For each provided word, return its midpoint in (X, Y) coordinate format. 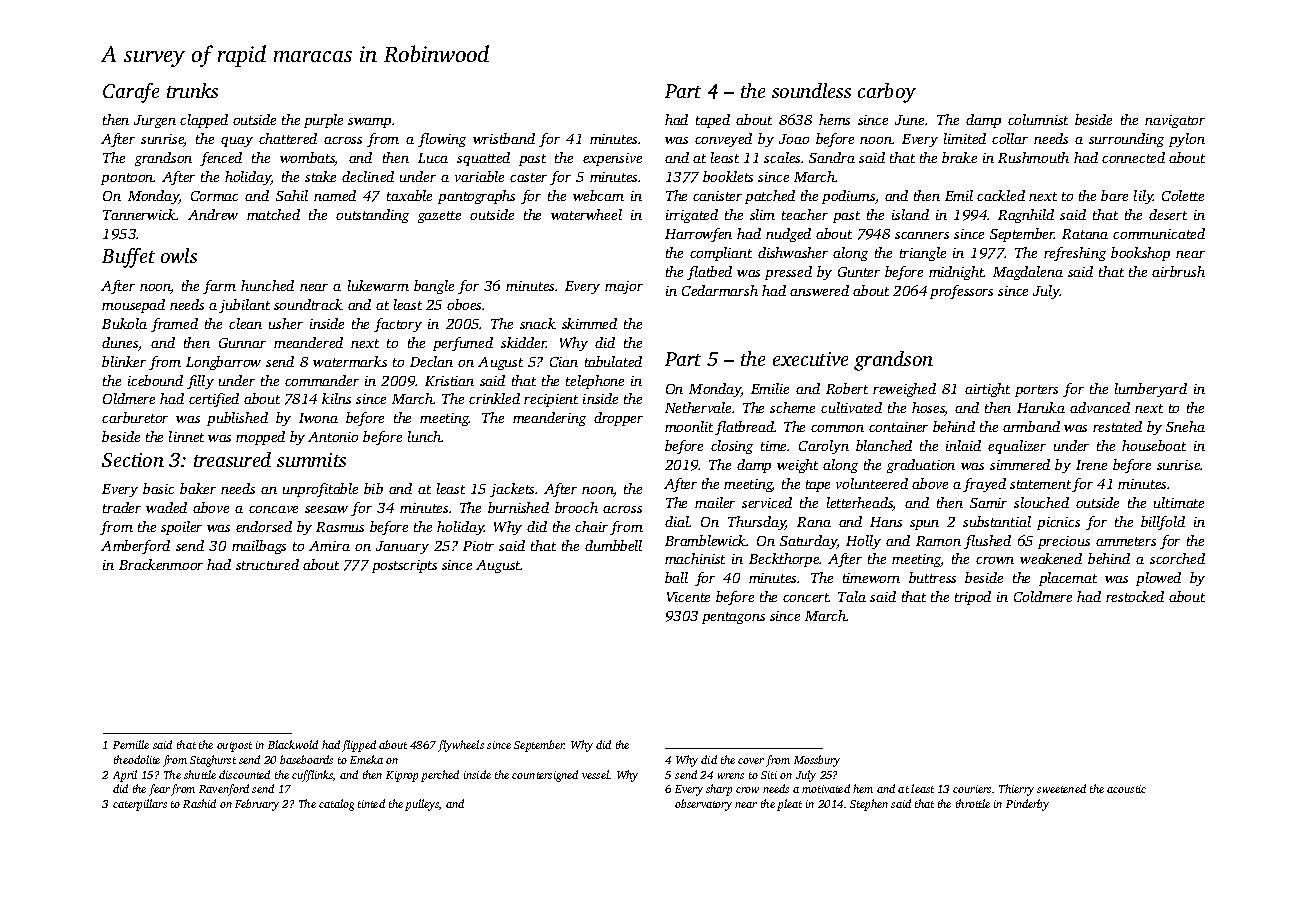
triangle (923, 254)
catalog (336, 805)
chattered (288, 138)
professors (961, 292)
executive (810, 359)
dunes (120, 342)
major (624, 287)
